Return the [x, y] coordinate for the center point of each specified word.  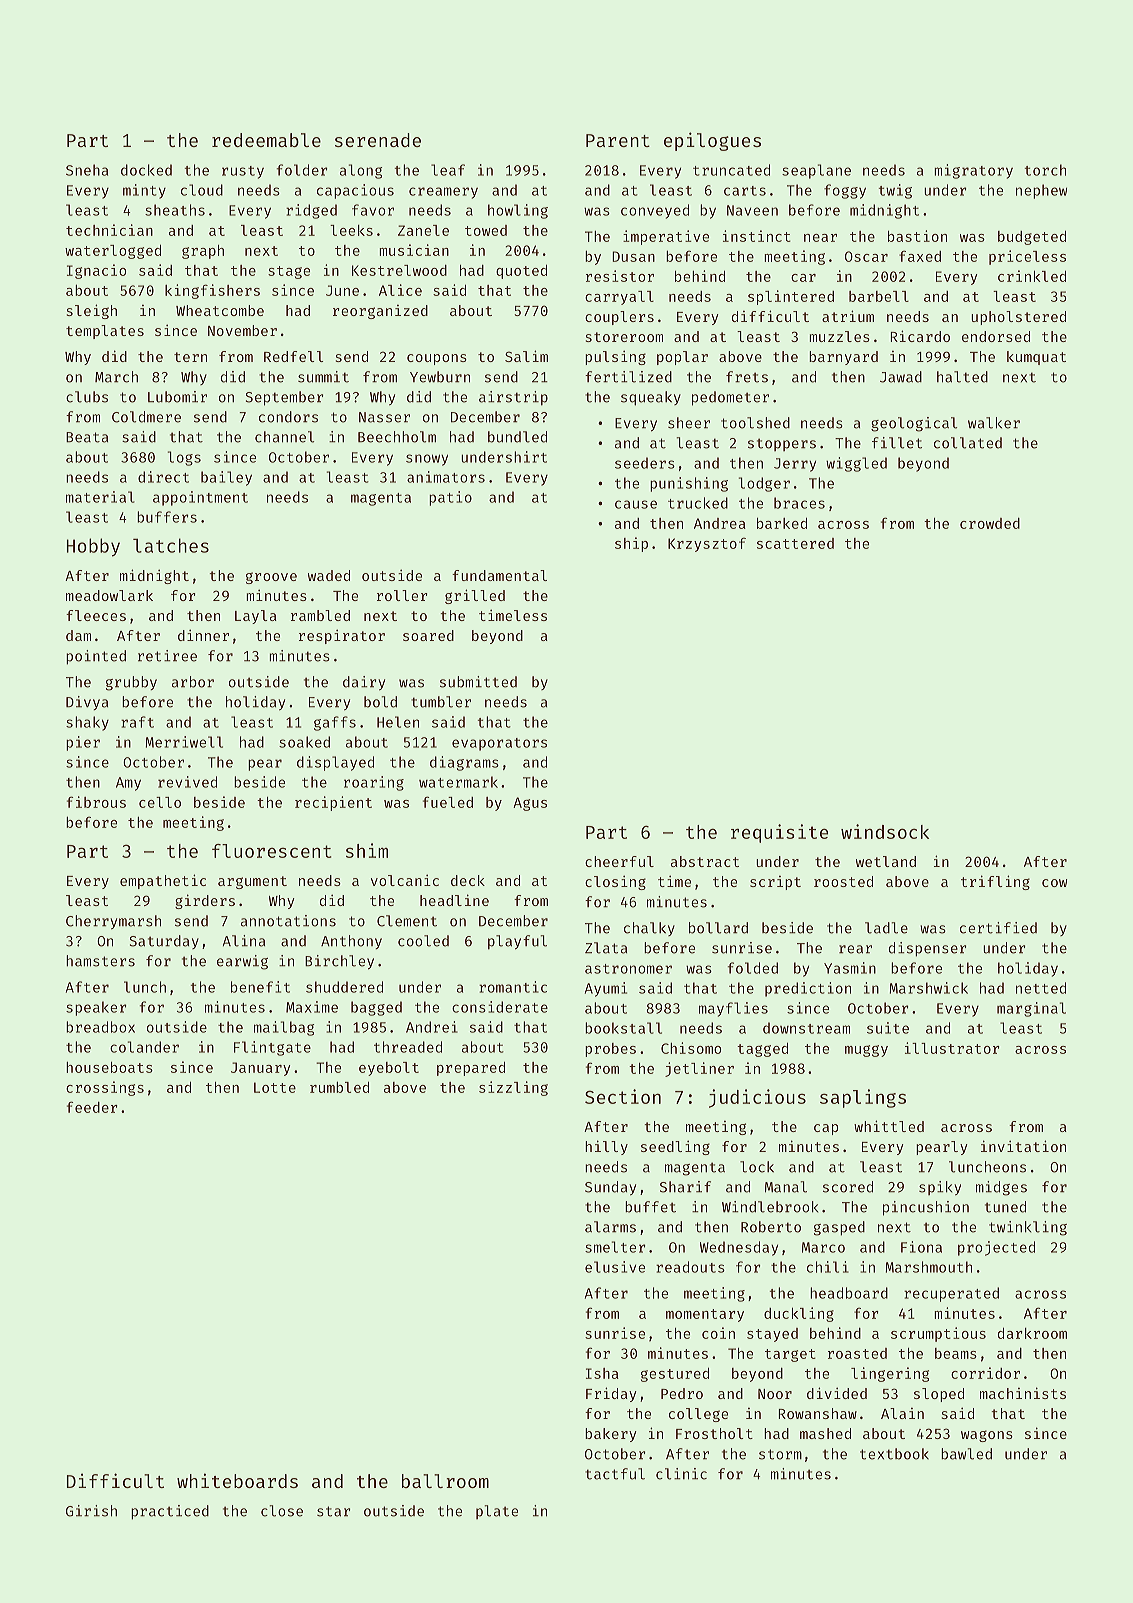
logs [184, 458]
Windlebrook [770, 1207]
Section [623, 1096]
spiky [940, 1188]
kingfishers [212, 291]
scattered [795, 543]
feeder [92, 1107]
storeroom [624, 337]
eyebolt [389, 1069]
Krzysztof [707, 545]
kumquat [1036, 358]
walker [994, 423]
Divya [87, 703]
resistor [620, 276]
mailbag [284, 1028]
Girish [91, 1511]
